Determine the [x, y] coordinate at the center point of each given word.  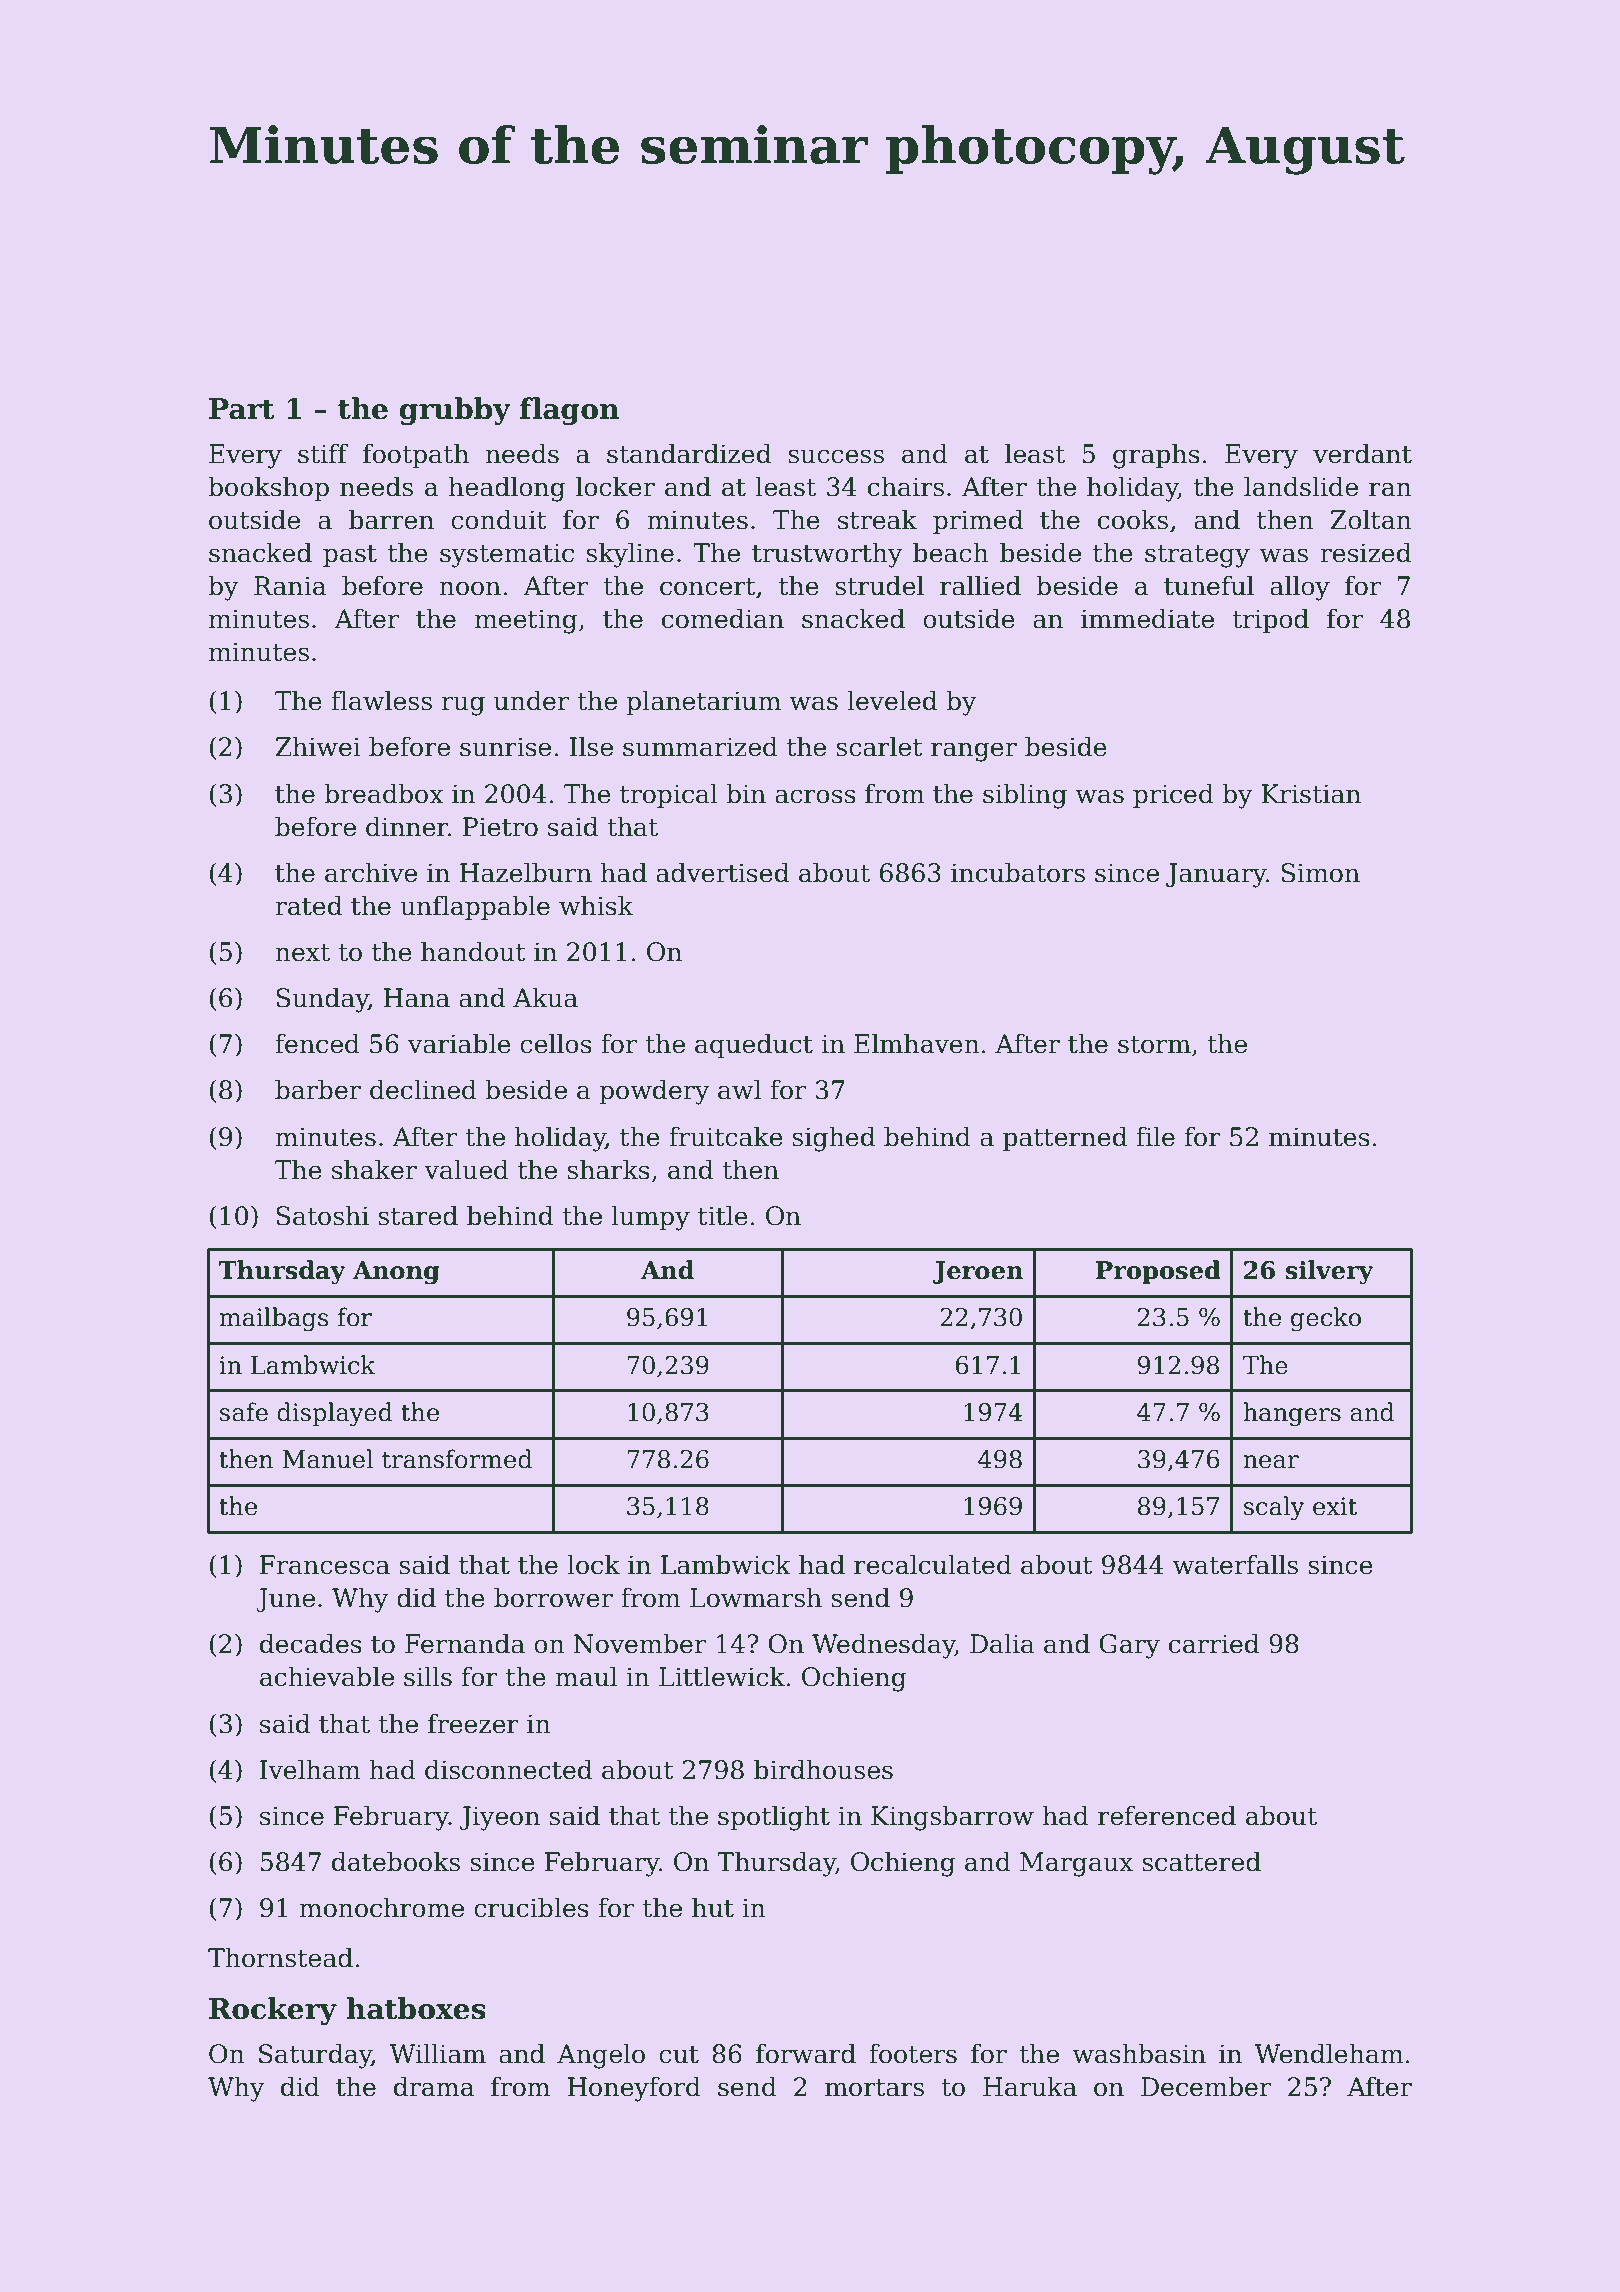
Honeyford [634, 2089]
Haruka [1030, 2086]
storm [1154, 1045]
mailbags [273, 1319]
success [836, 456]
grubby [455, 411]
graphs [1156, 456]
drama [434, 2086]
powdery [654, 1092]
